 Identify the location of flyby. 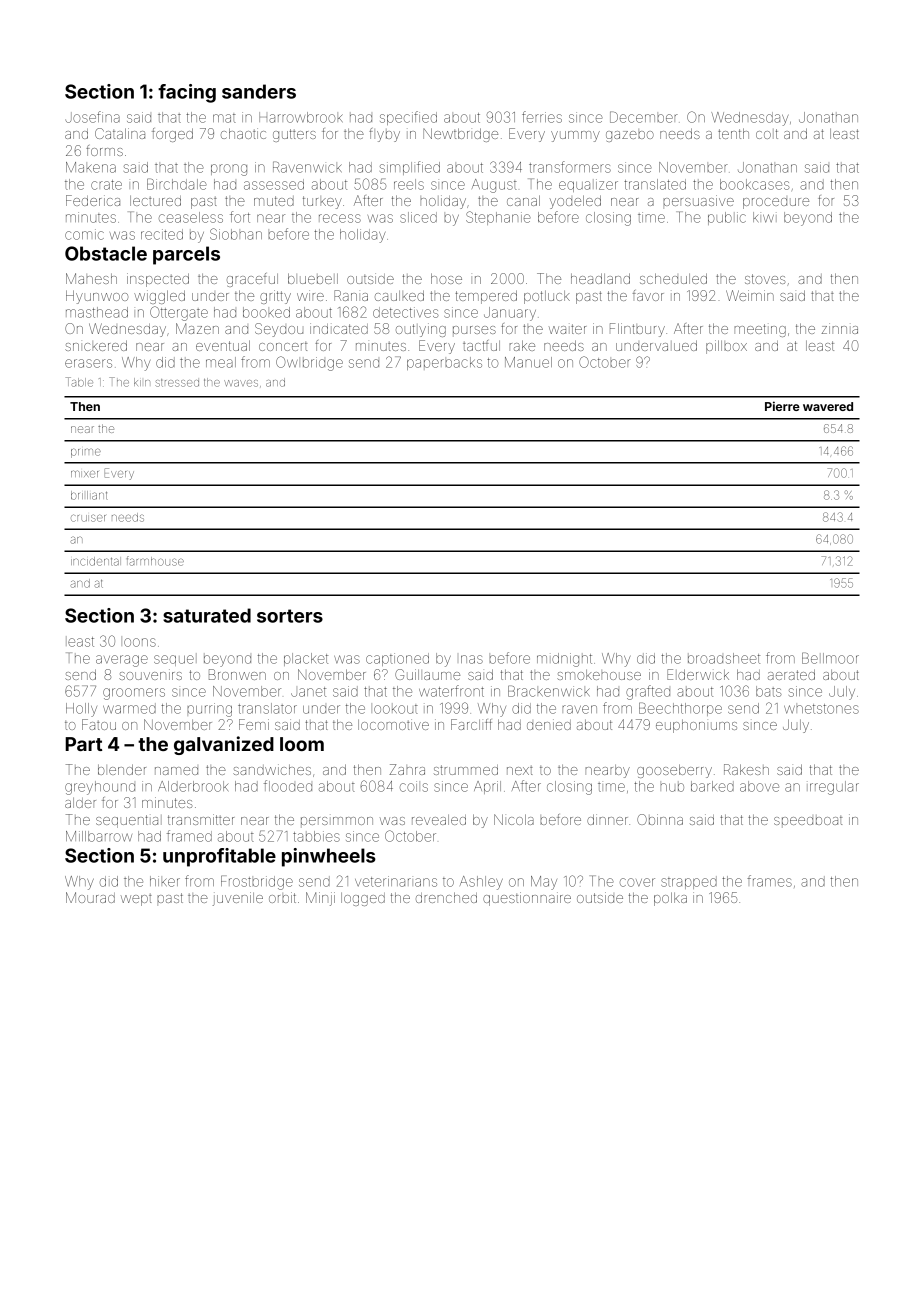
(384, 135).
